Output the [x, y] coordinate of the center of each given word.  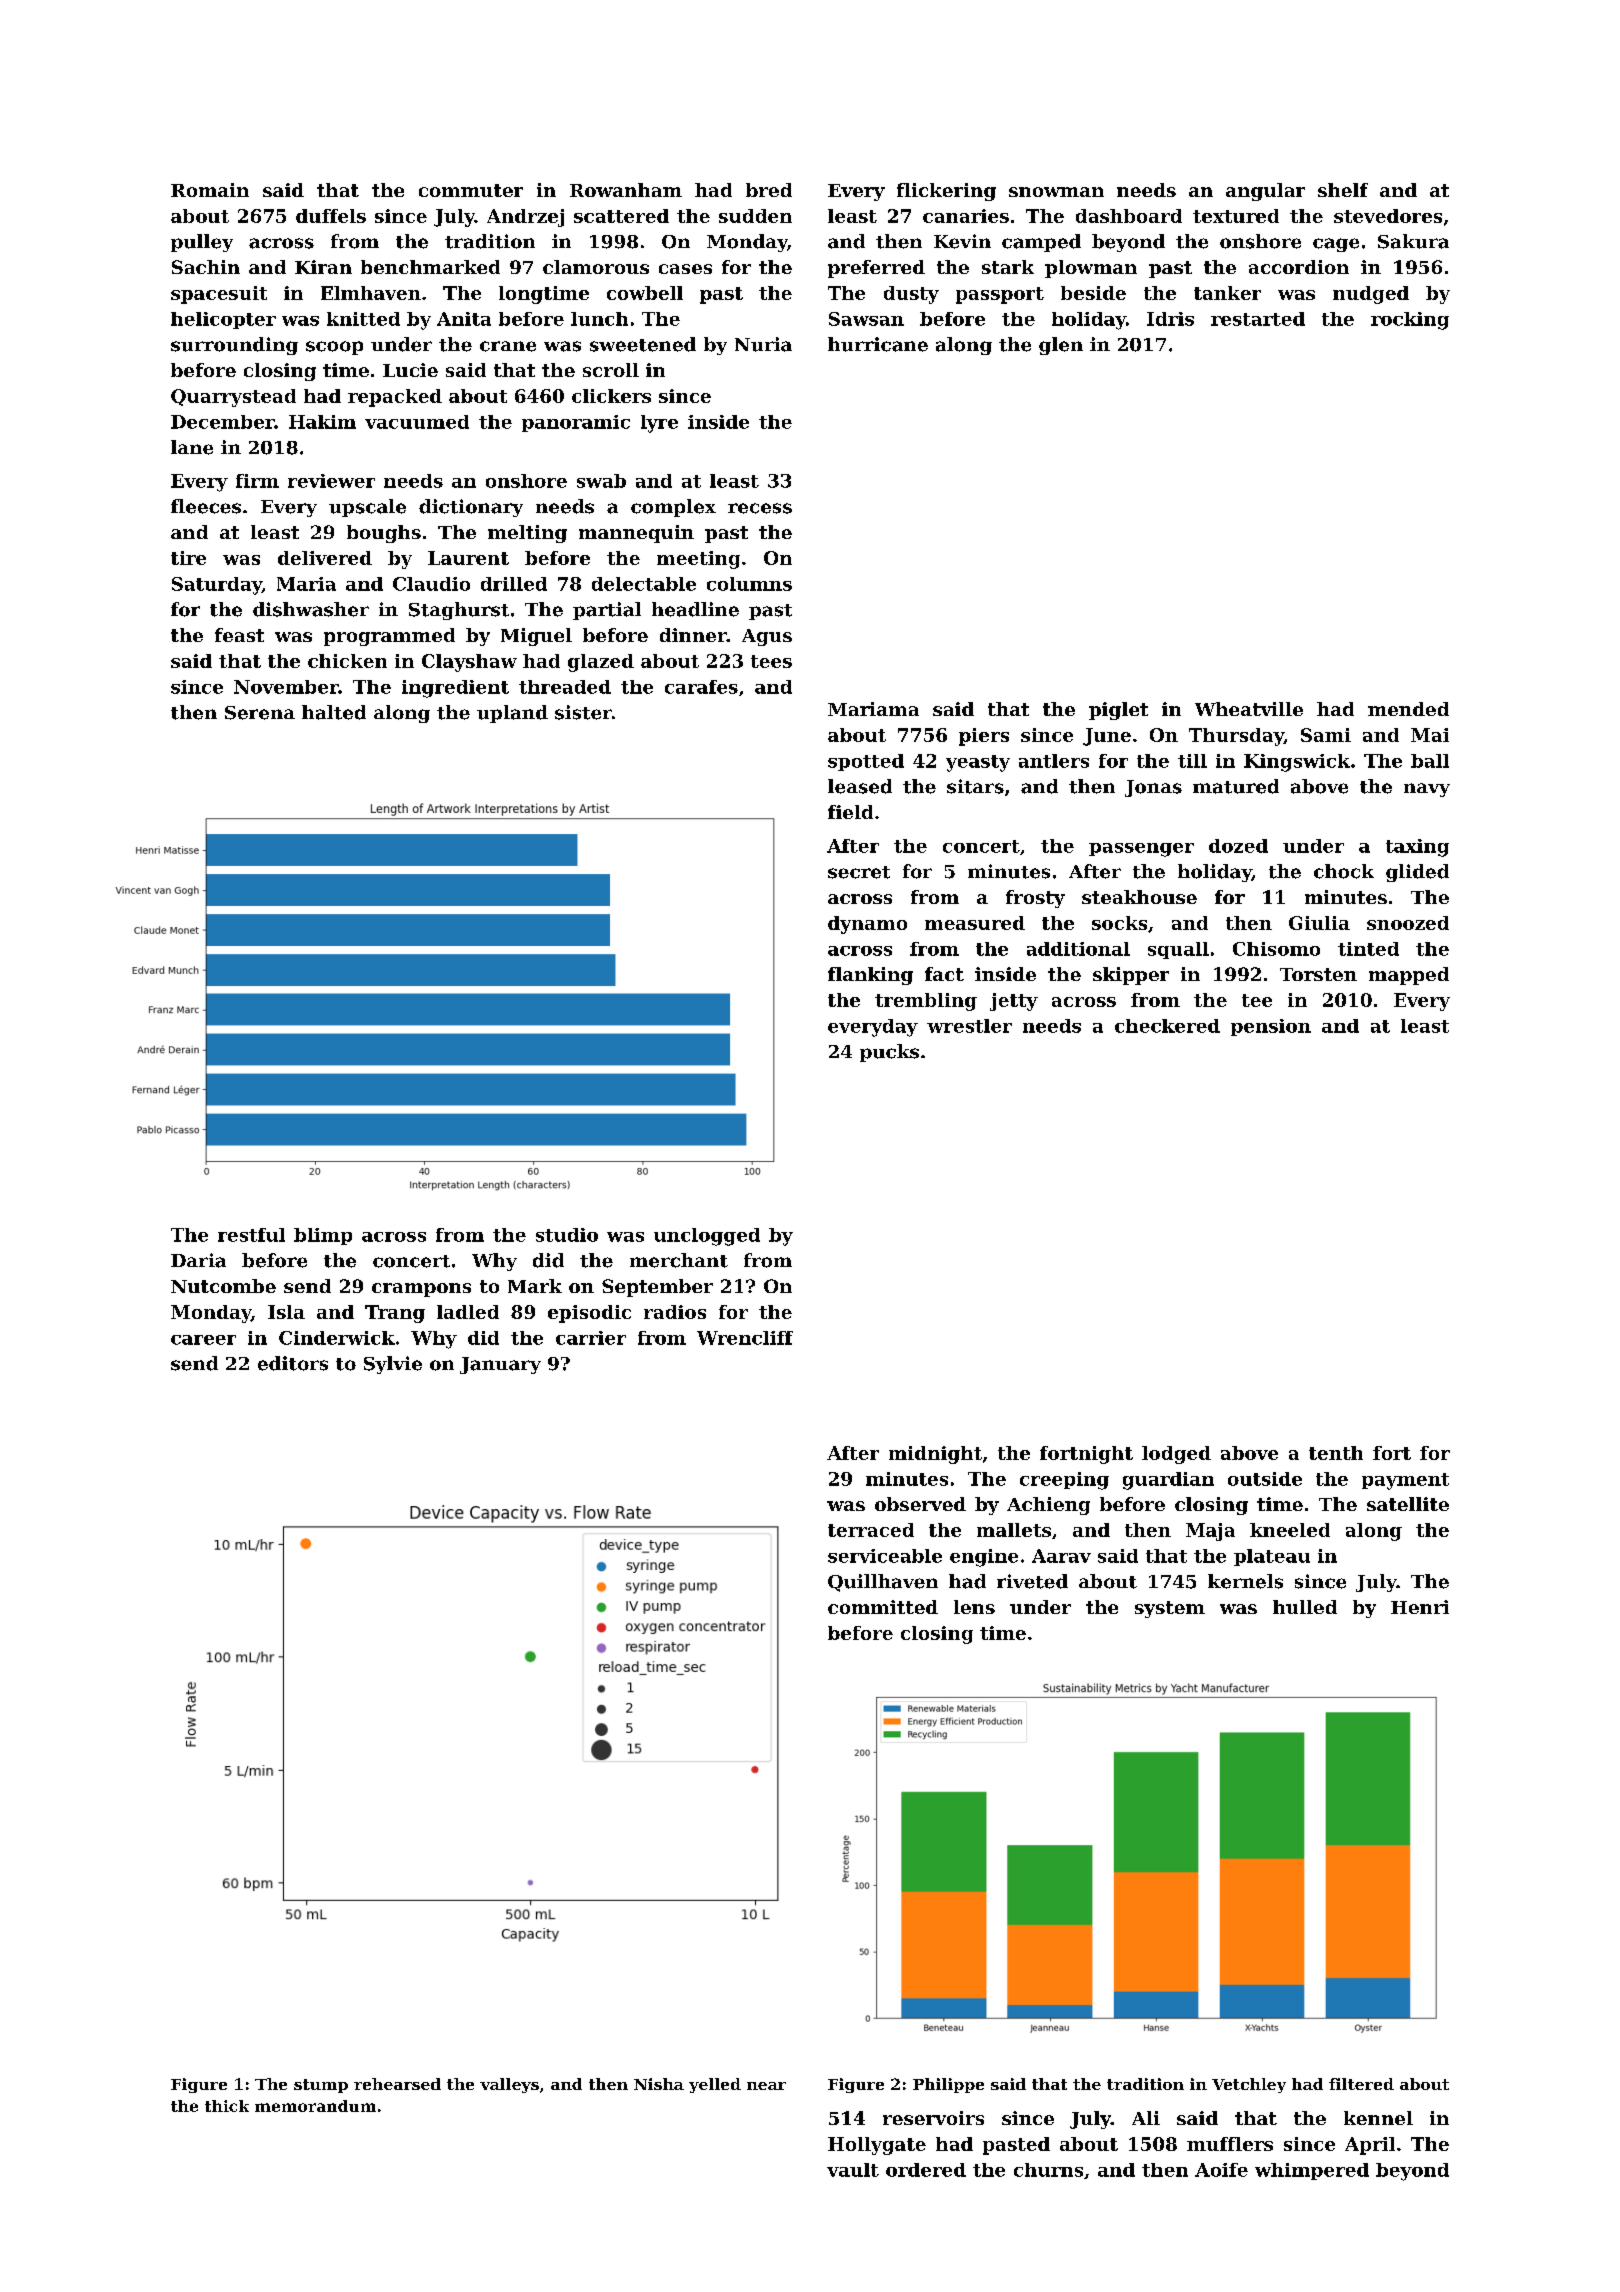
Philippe [948, 2085]
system [1170, 1609]
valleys [509, 2085]
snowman [1056, 192]
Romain [210, 190]
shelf [1343, 190]
